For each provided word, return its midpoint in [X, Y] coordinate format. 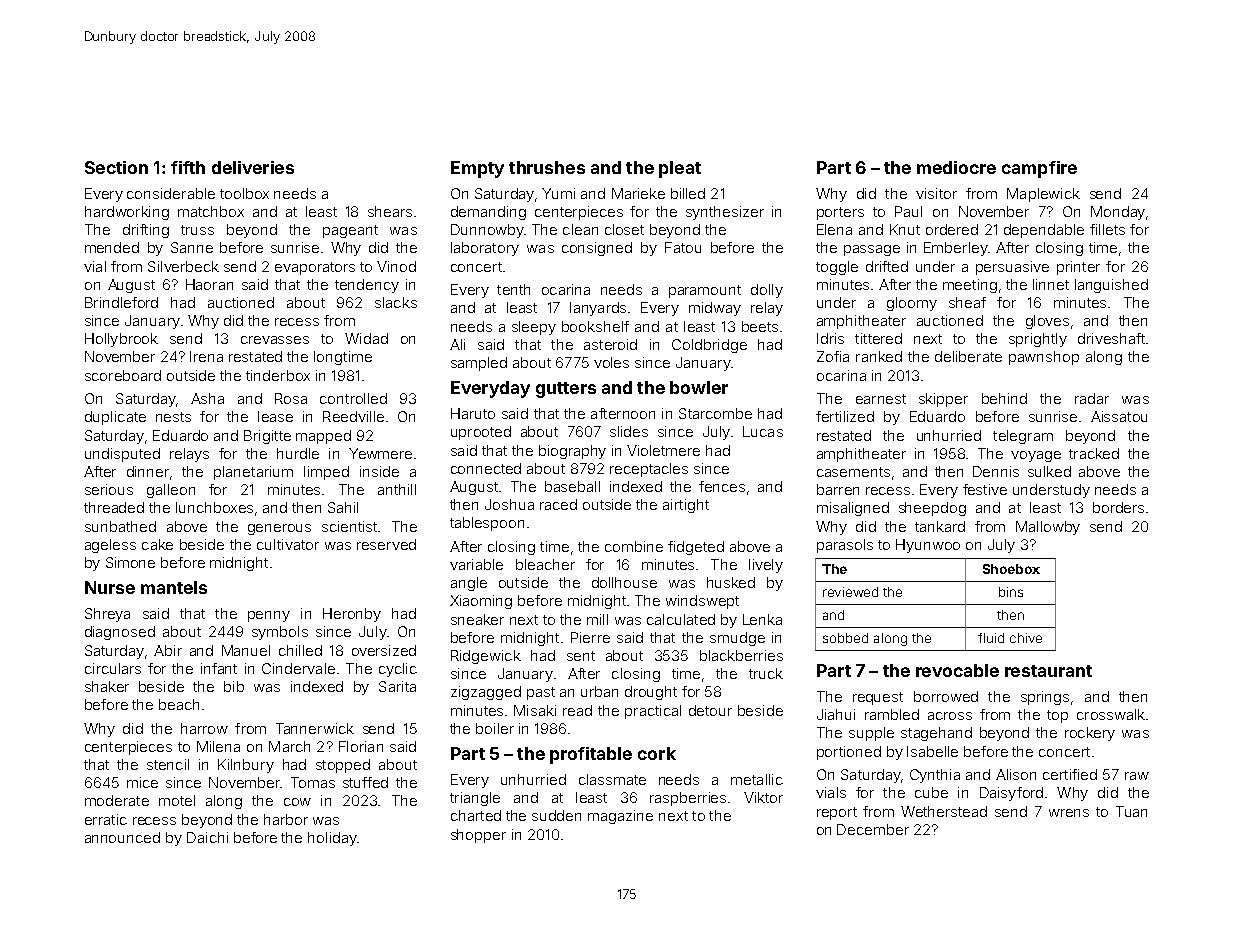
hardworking [127, 213]
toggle [837, 268]
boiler [495, 728]
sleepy [534, 328]
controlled [353, 398]
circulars [113, 668]
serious [109, 489]
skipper [943, 400]
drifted [887, 266]
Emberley [956, 249]
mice [142, 782]
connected [486, 468]
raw [1137, 776]
